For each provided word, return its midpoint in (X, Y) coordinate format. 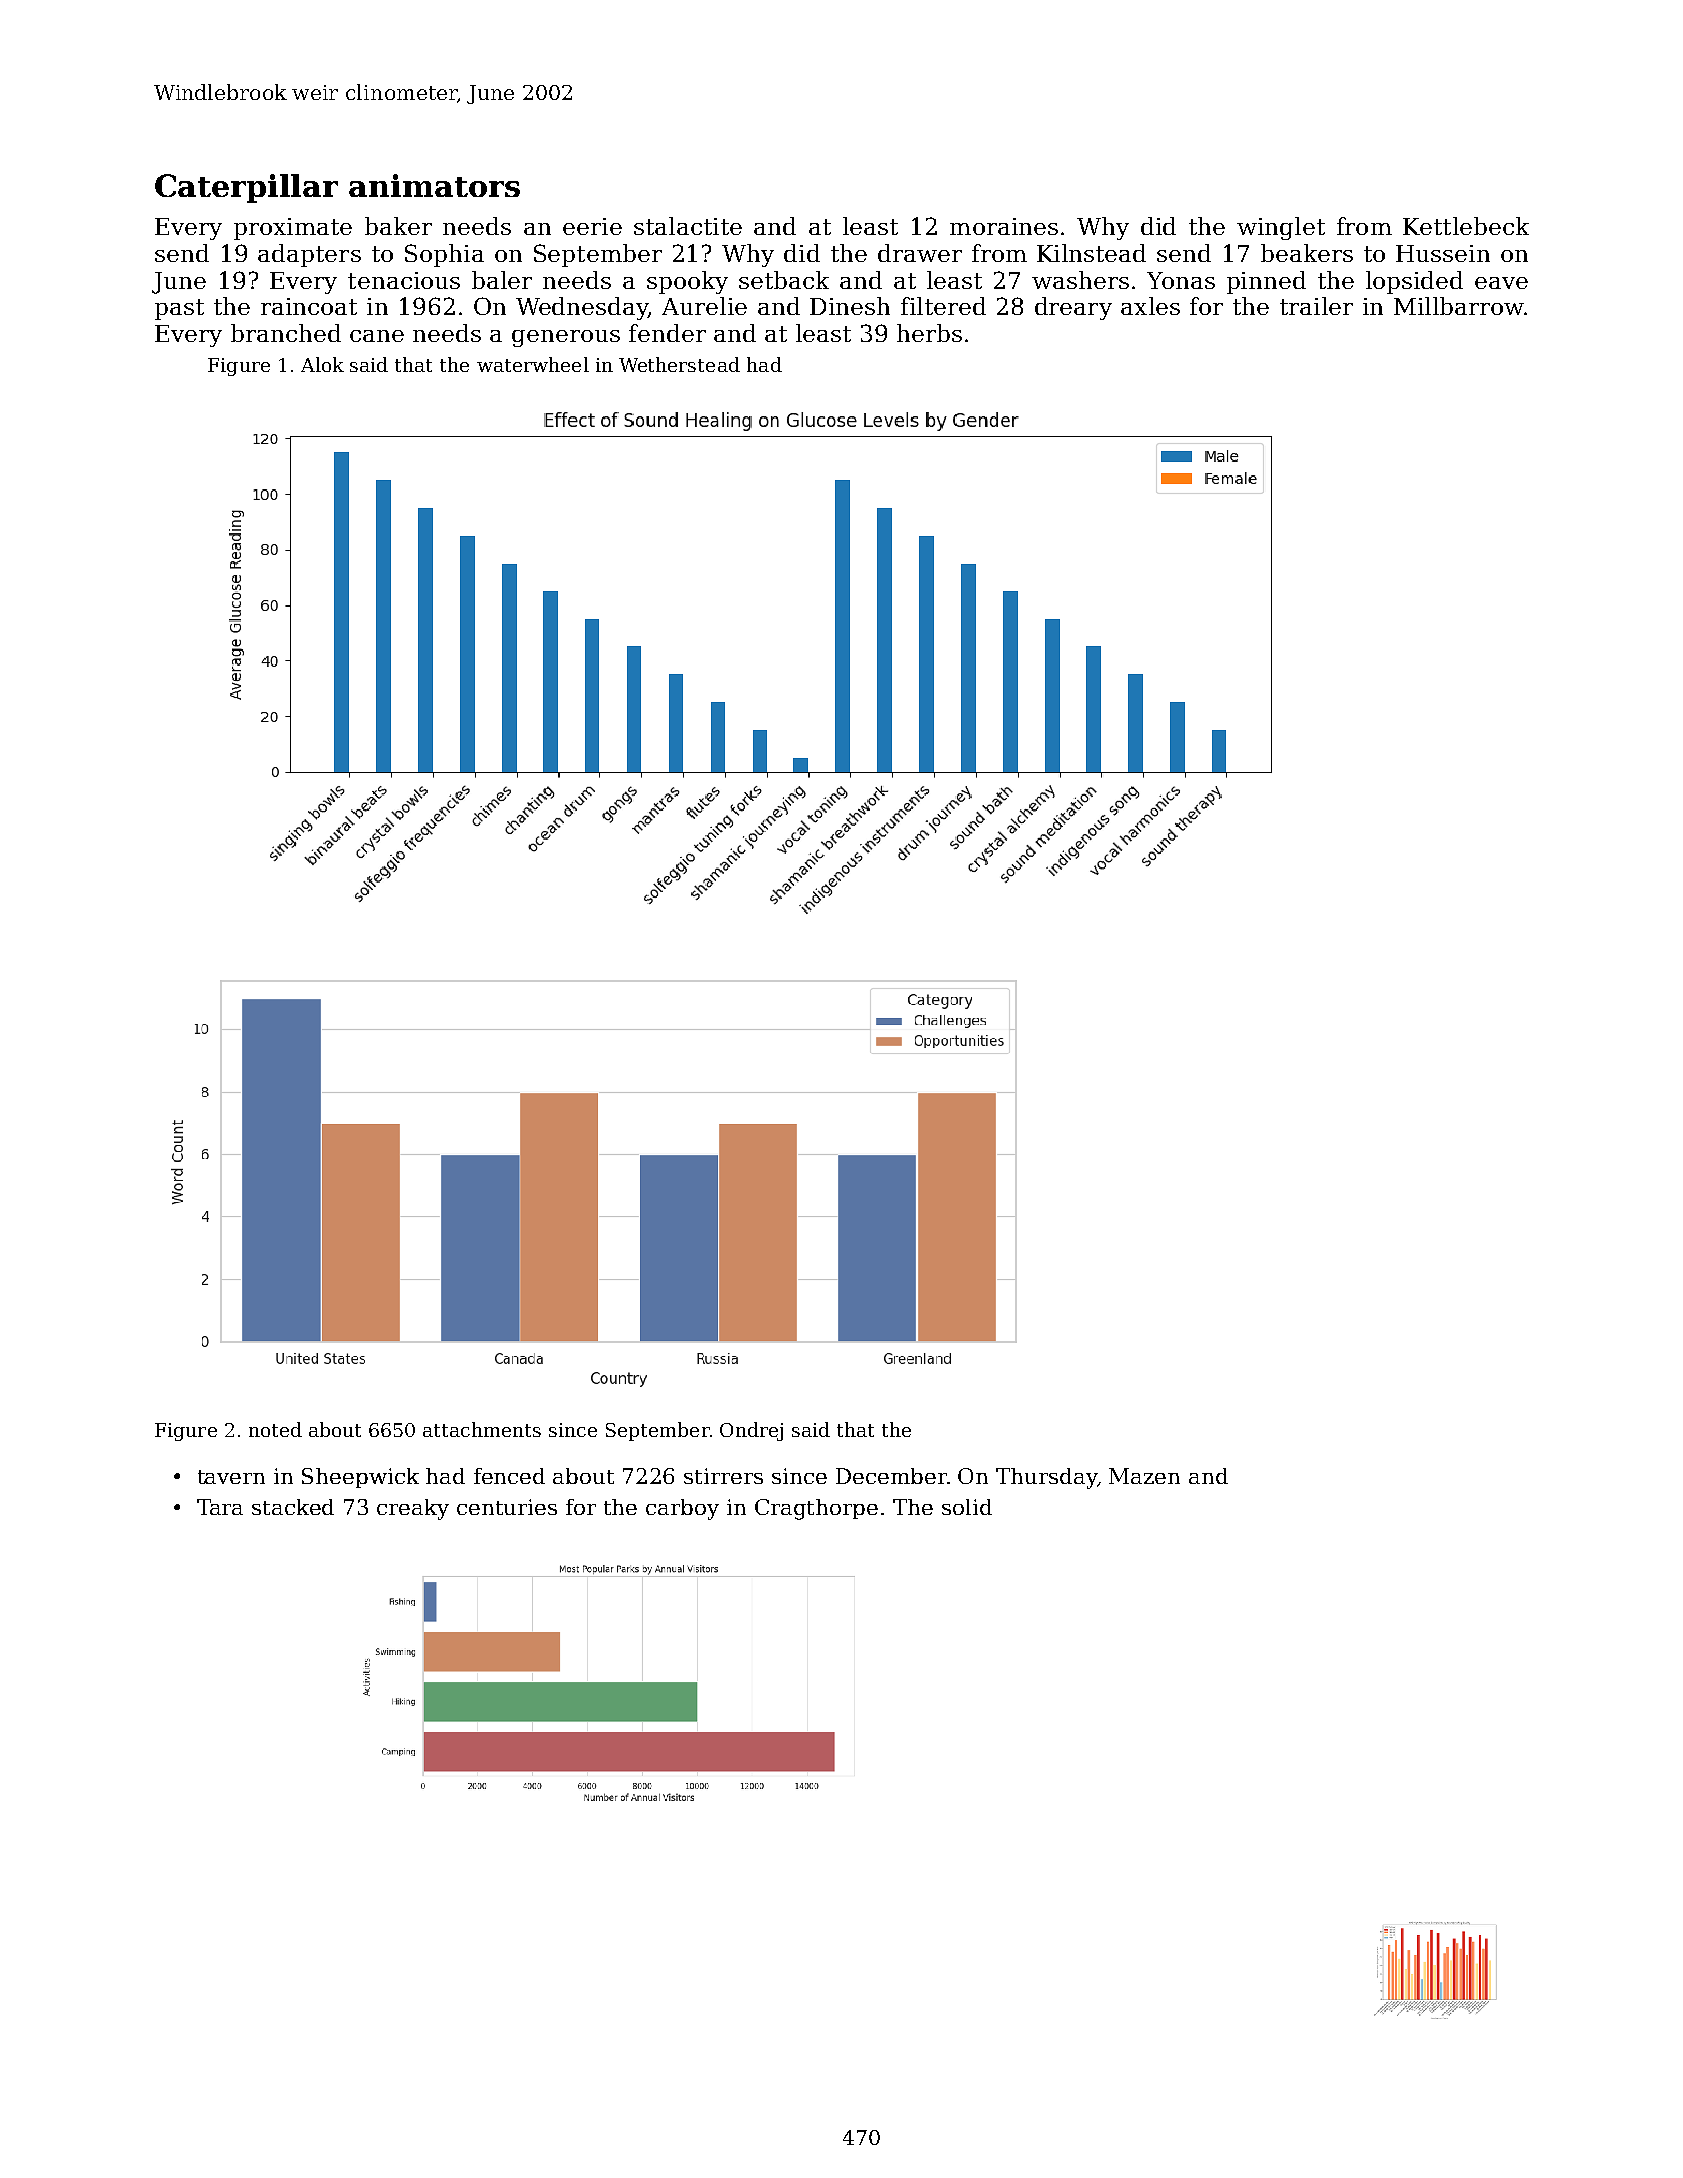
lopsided (1414, 282)
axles (1150, 306)
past (179, 309)
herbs (929, 333)
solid (967, 1507)
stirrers (723, 1476)
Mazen (1144, 1476)
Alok (322, 364)
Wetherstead (679, 364)
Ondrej (751, 1431)
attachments (482, 1429)
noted (275, 1429)
